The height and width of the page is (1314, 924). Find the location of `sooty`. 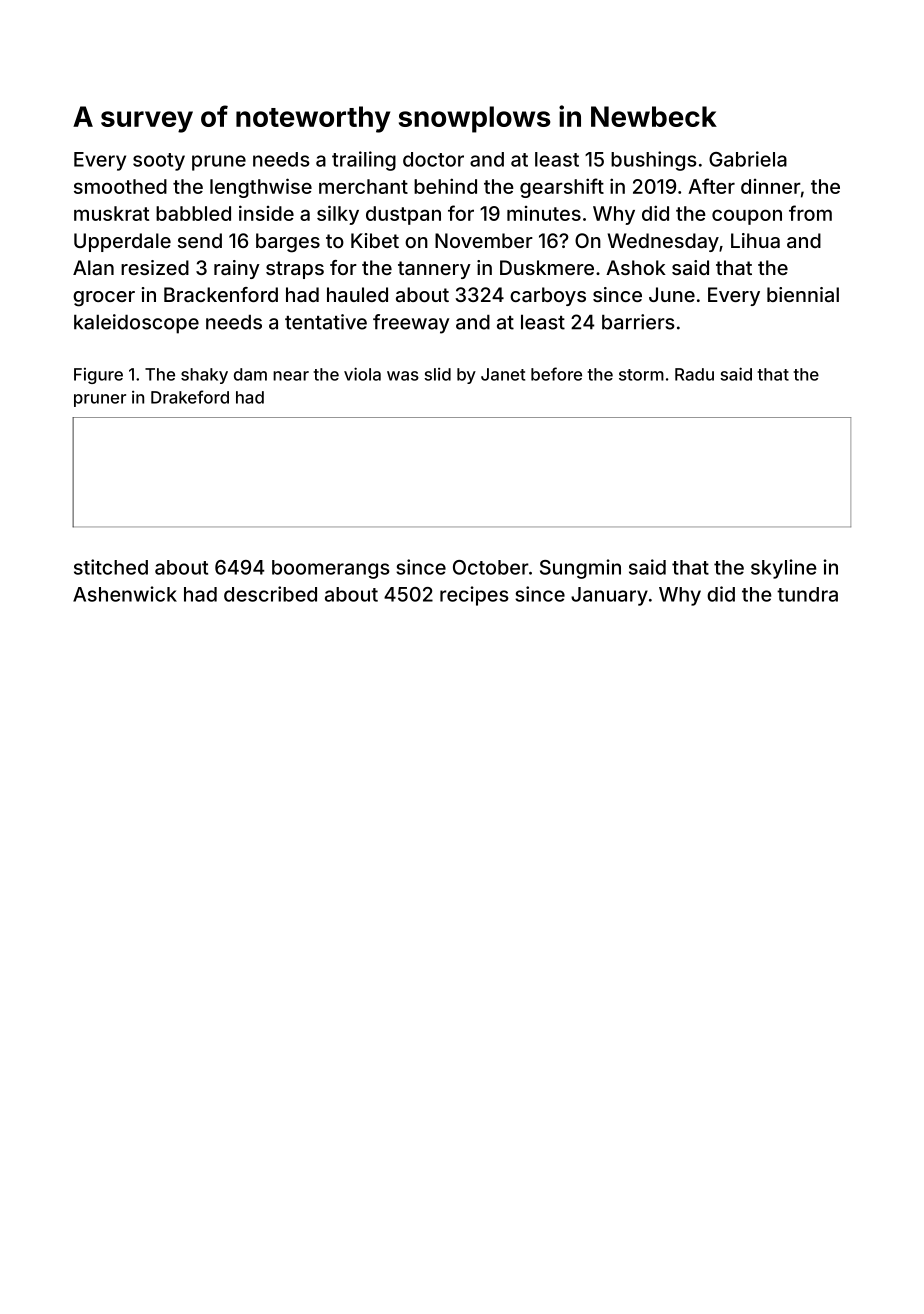

sooty is located at coordinates (159, 162).
